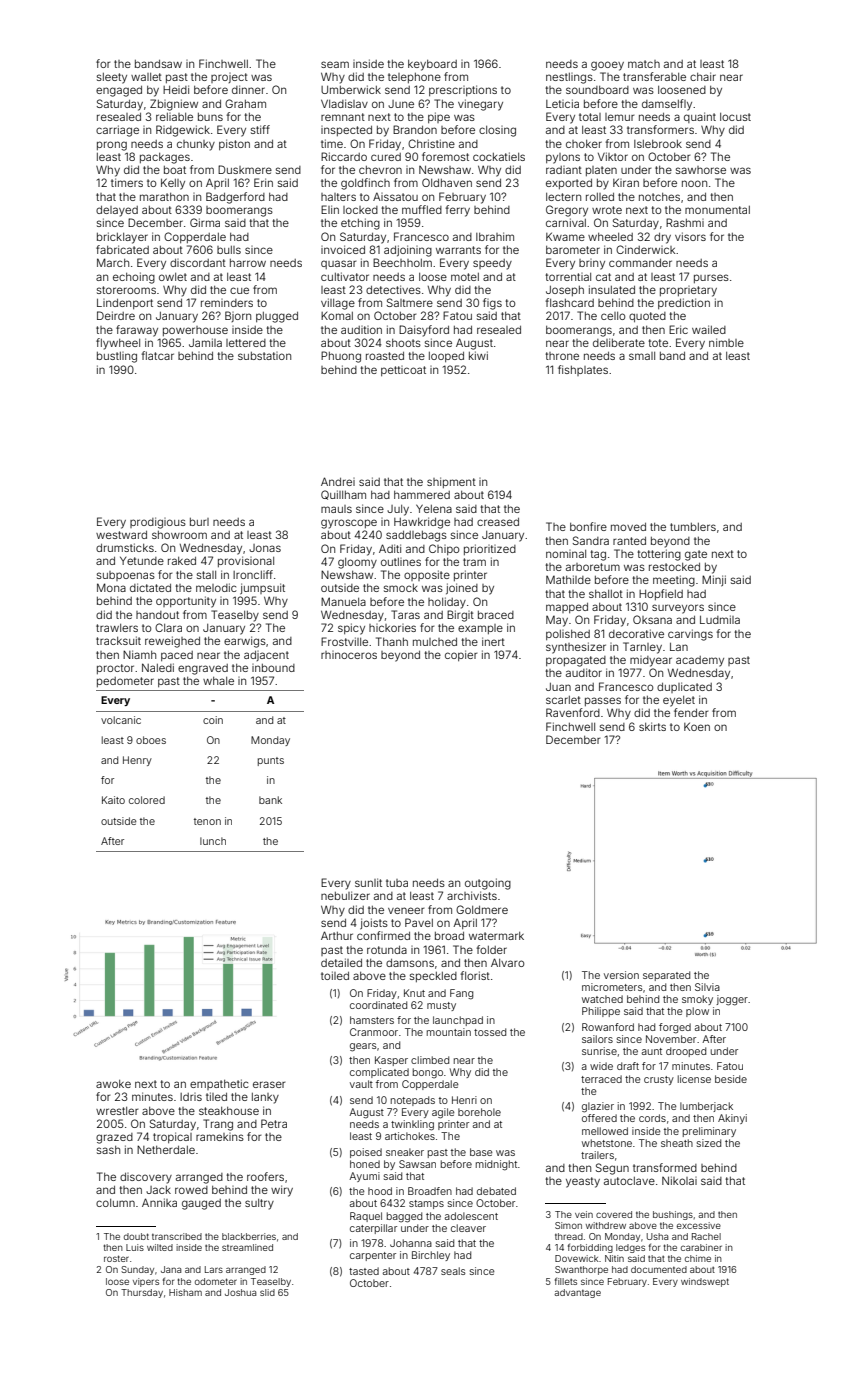 The height and width of the image is (1400, 849). Describe the element at coordinates (213, 841) in the image. I see `lunch` at that location.
